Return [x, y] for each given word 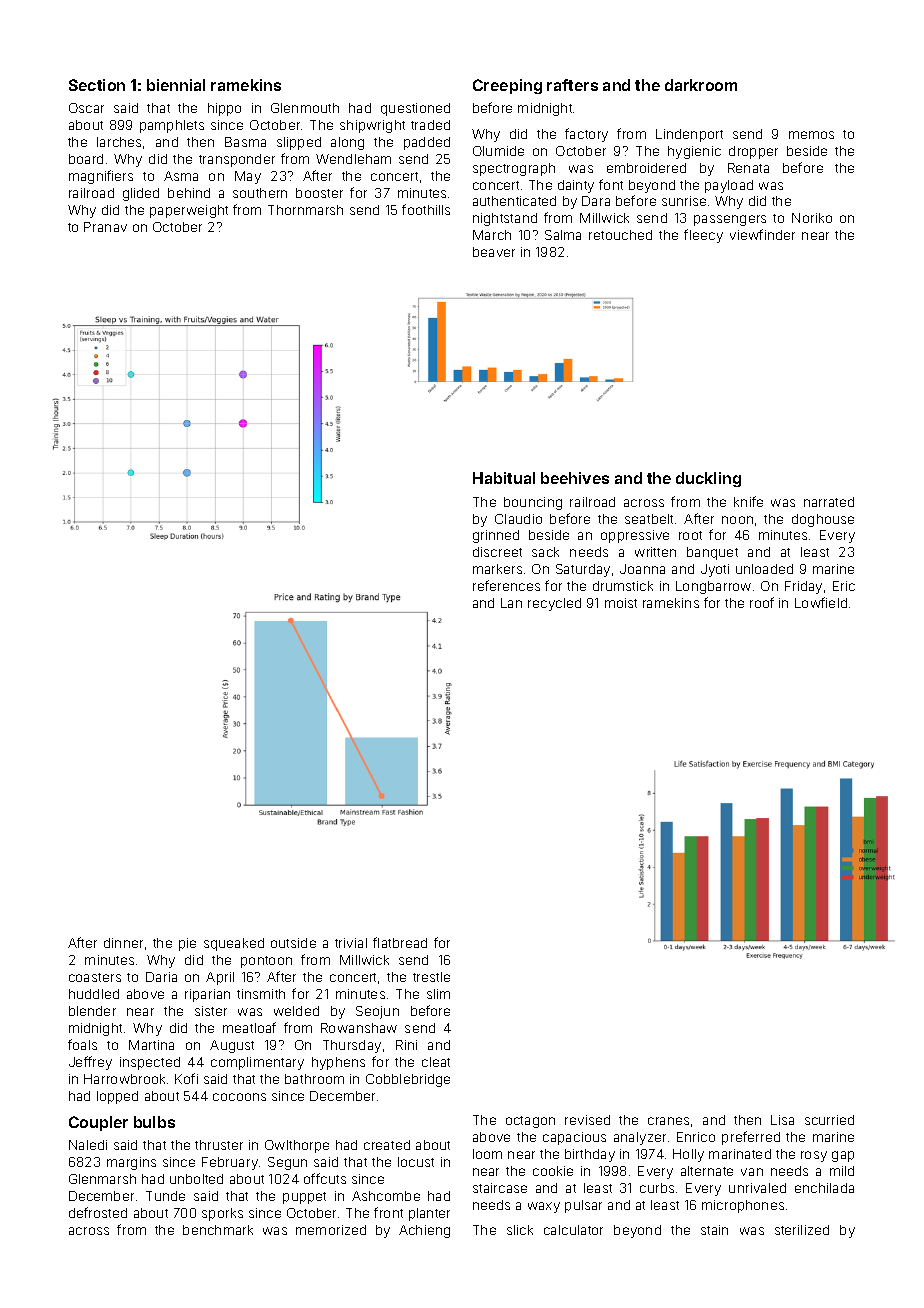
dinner [123, 943]
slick [520, 1230]
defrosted [98, 1212]
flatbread [400, 942]
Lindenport [689, 135]
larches [119, 142]
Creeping [507, 86]
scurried [829, 1120]
